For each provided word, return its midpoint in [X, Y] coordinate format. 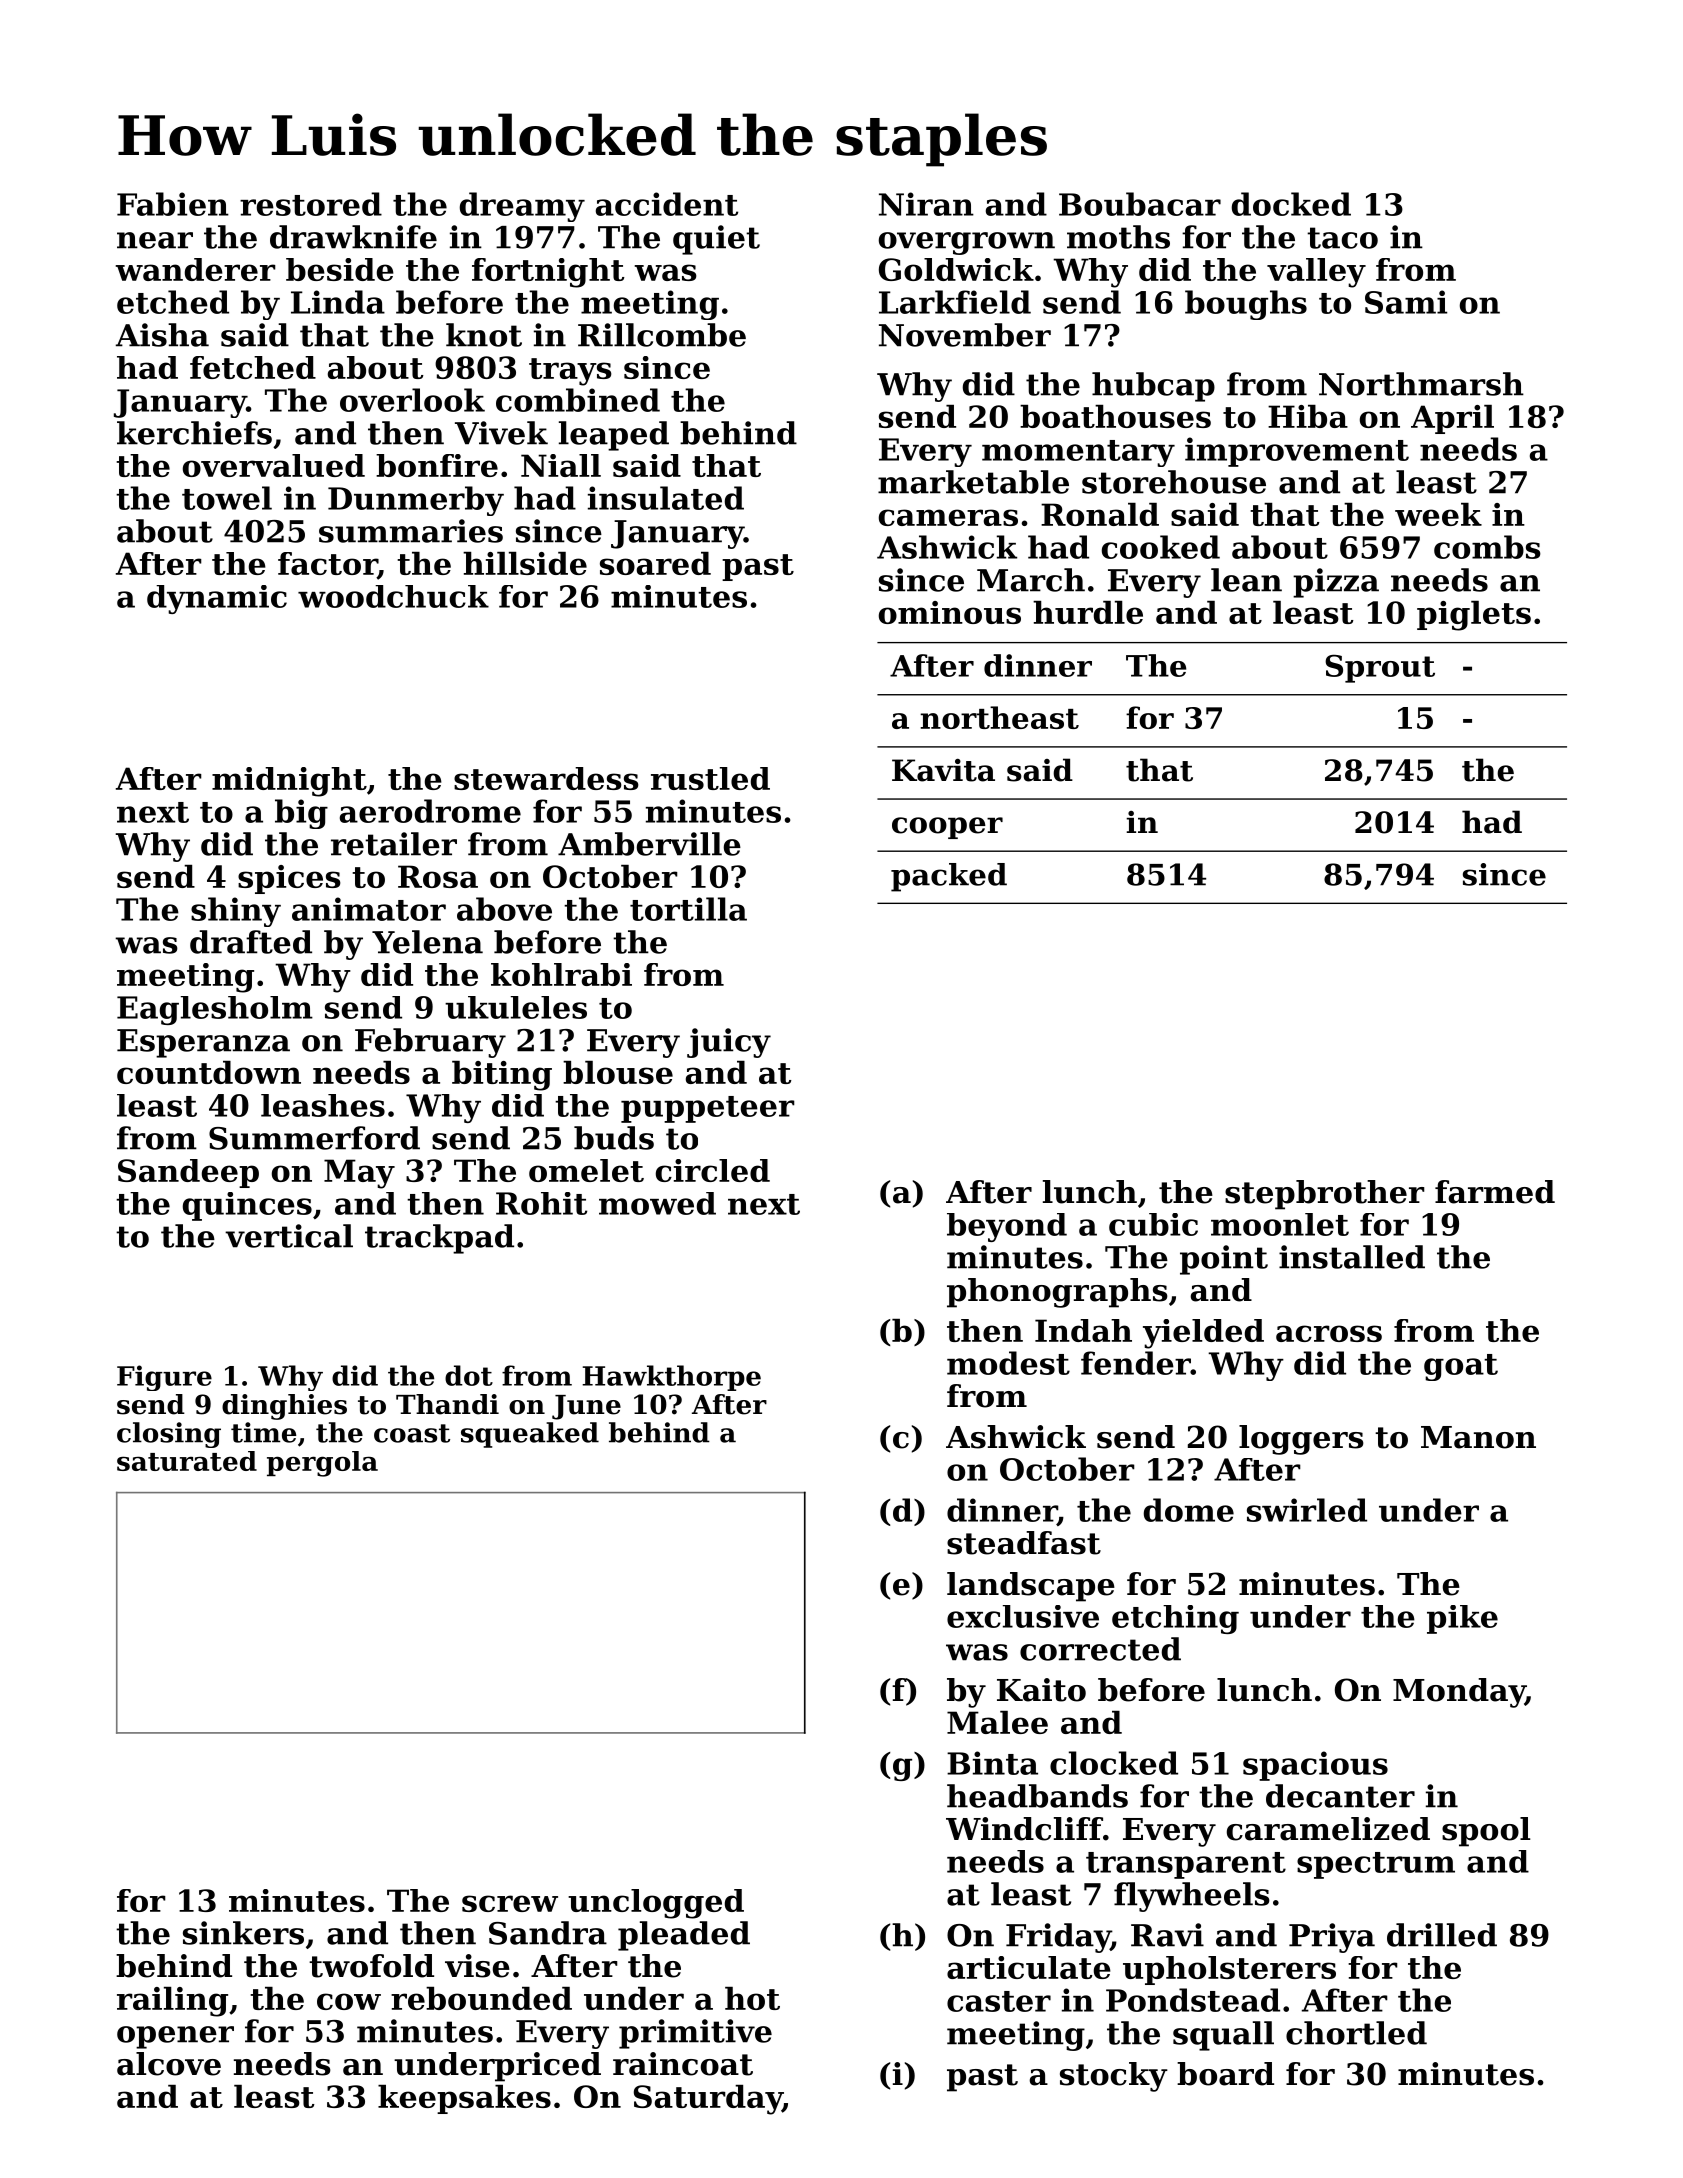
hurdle [1088, 612]
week [1438, 514]
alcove [169, 2064]
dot [469, 1375]
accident [667, 204]
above [504, 909]
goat [1461, 1367]
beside [340, 269]
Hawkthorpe [671, 1378]
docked [1291, 204]
